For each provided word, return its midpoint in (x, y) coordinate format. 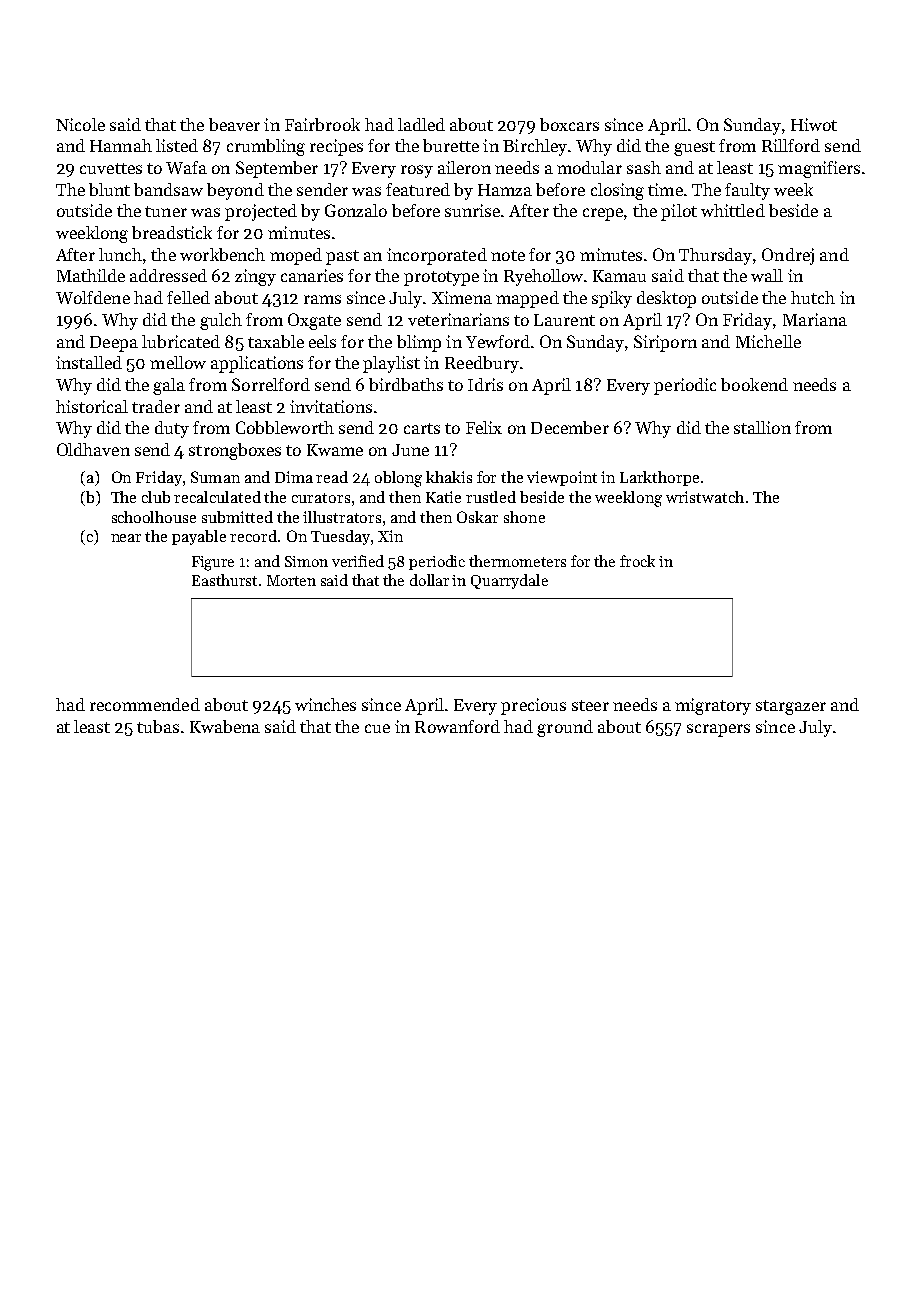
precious (533, 706)
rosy (417, 171)
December (570, 427)
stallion (762, 427)
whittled (733, 210)
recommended (145, 704)
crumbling (266, 147)
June (410, 450)
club (156, 497)
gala (169, 386)
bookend (754, 384)
